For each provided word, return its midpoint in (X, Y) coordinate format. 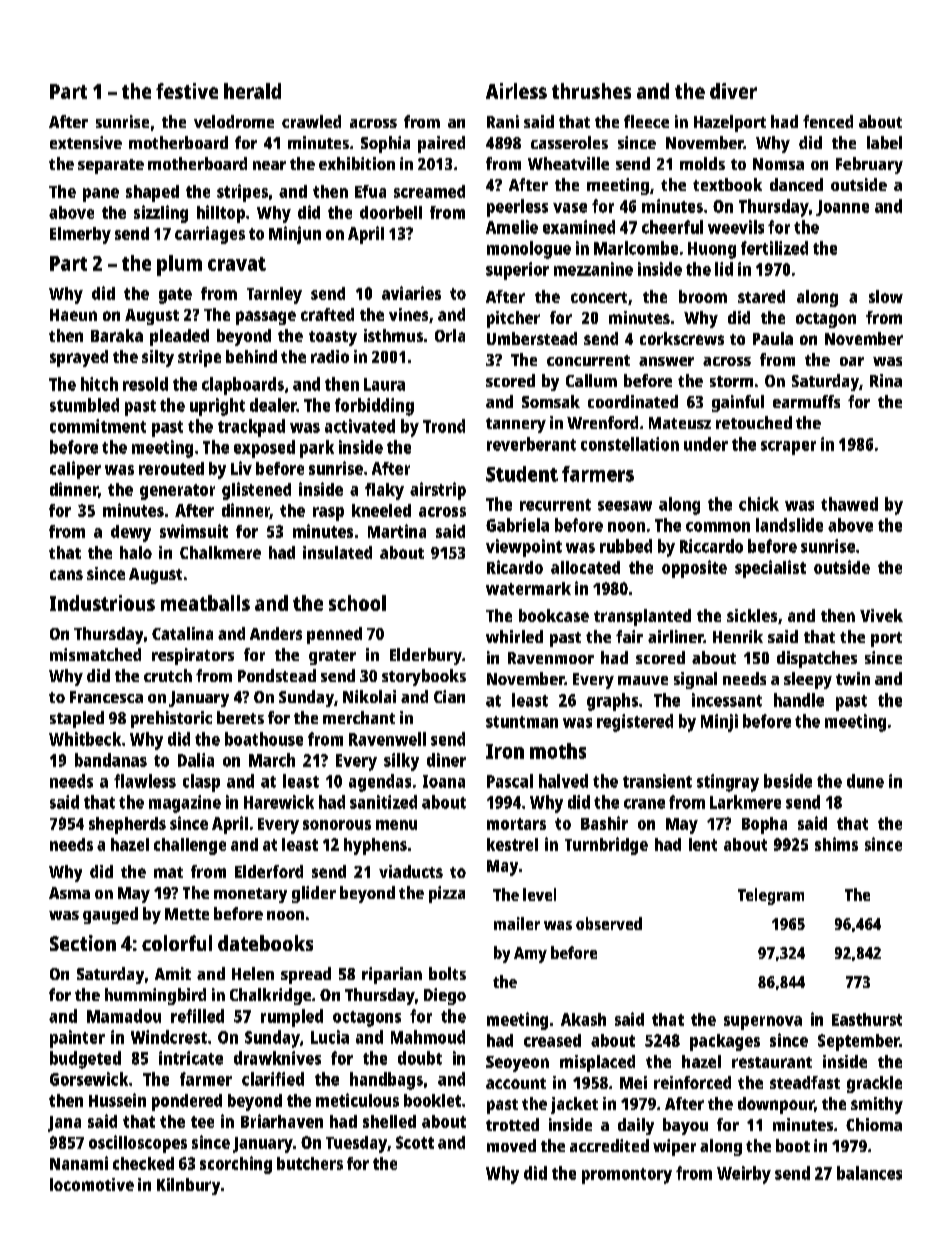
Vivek (881, 615)
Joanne (842, 208)
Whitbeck (85, 739)
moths (558, 751)
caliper (75, 470)
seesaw (625, 506)
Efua (370, 191)
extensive (86, 142)
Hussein (117, 1100)
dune (865, 781)
